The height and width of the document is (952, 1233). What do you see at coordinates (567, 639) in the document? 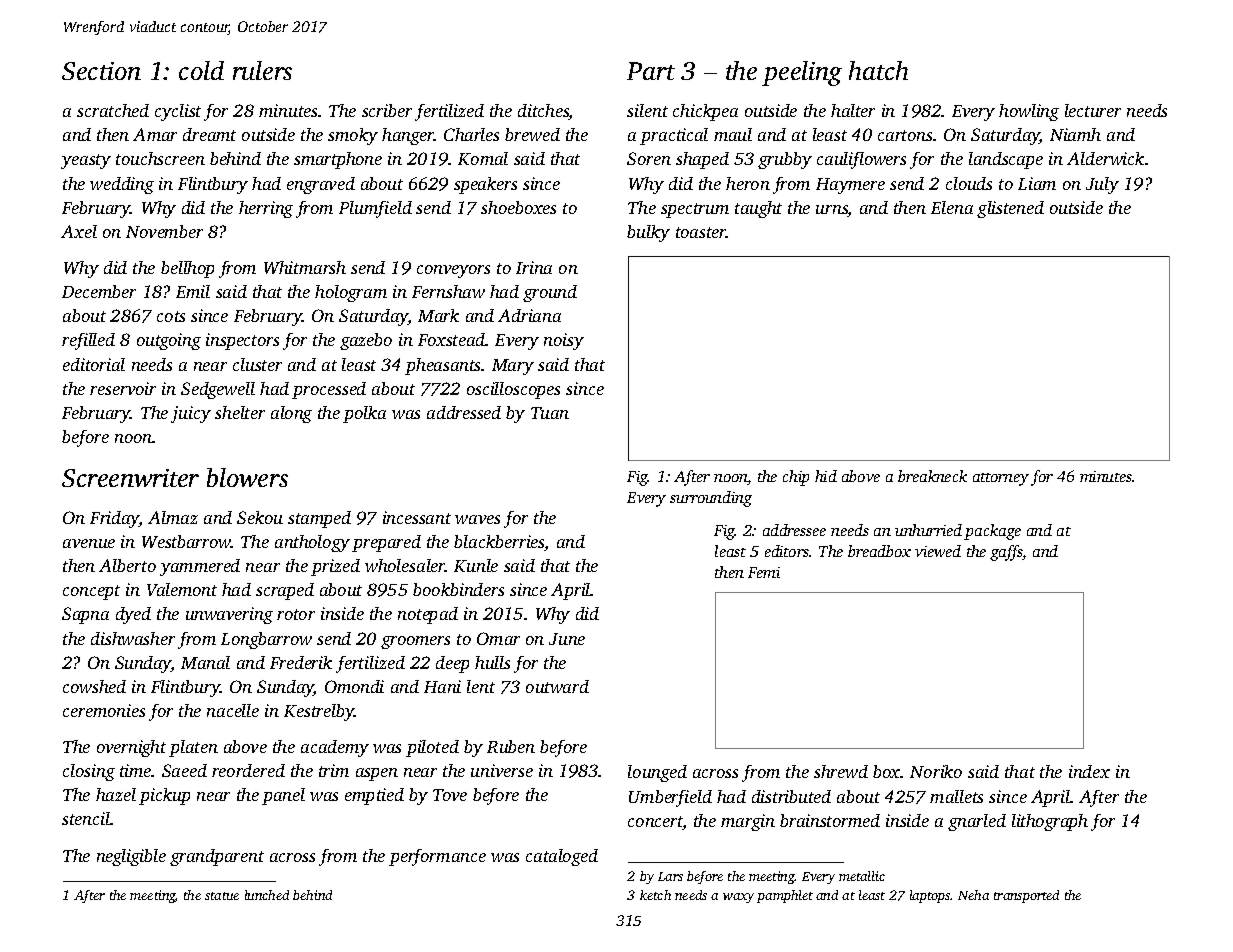
I see `June` at bounding box center [567, 639].
